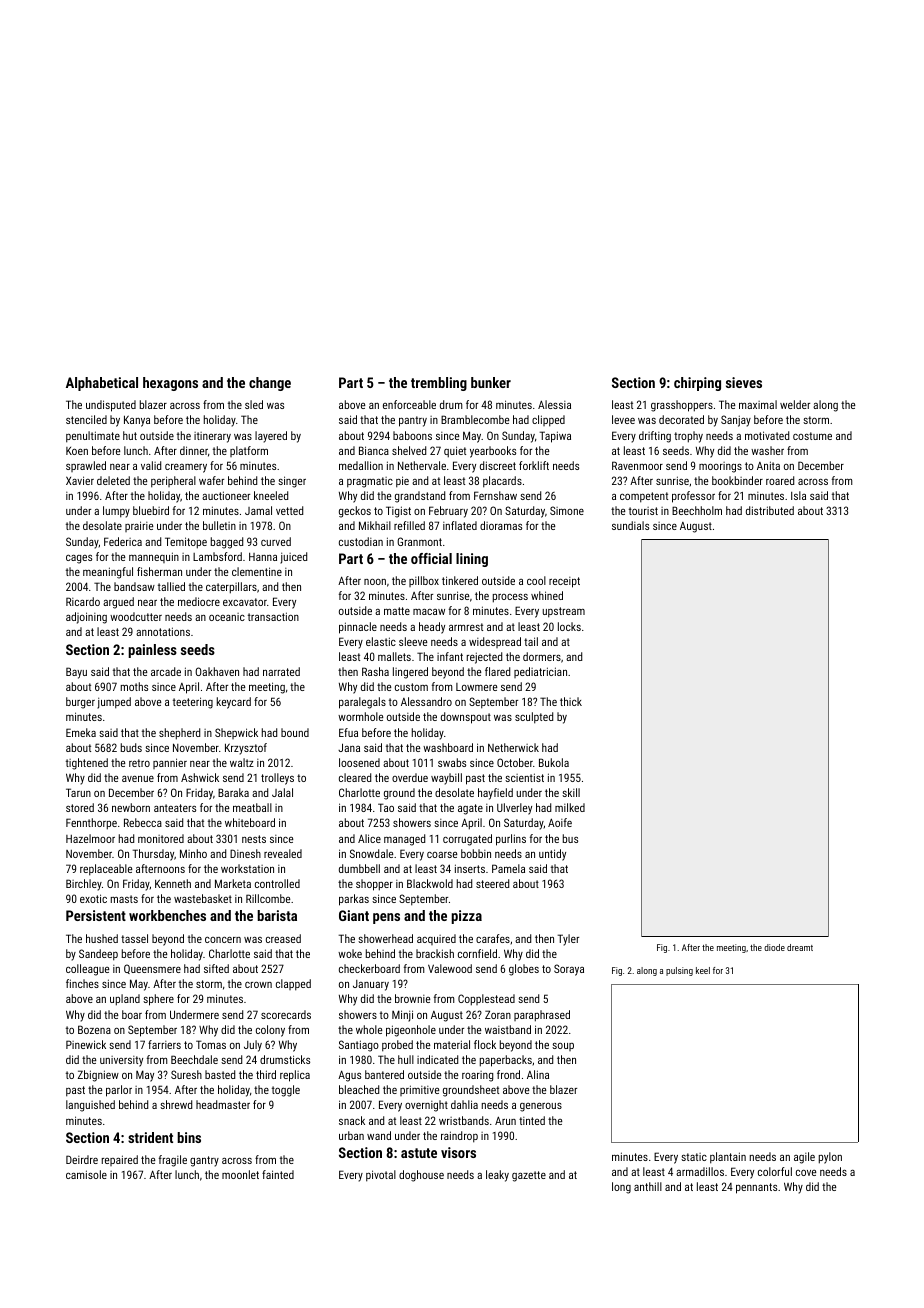  I want to click on Alphabetical, so click(102, 384).
